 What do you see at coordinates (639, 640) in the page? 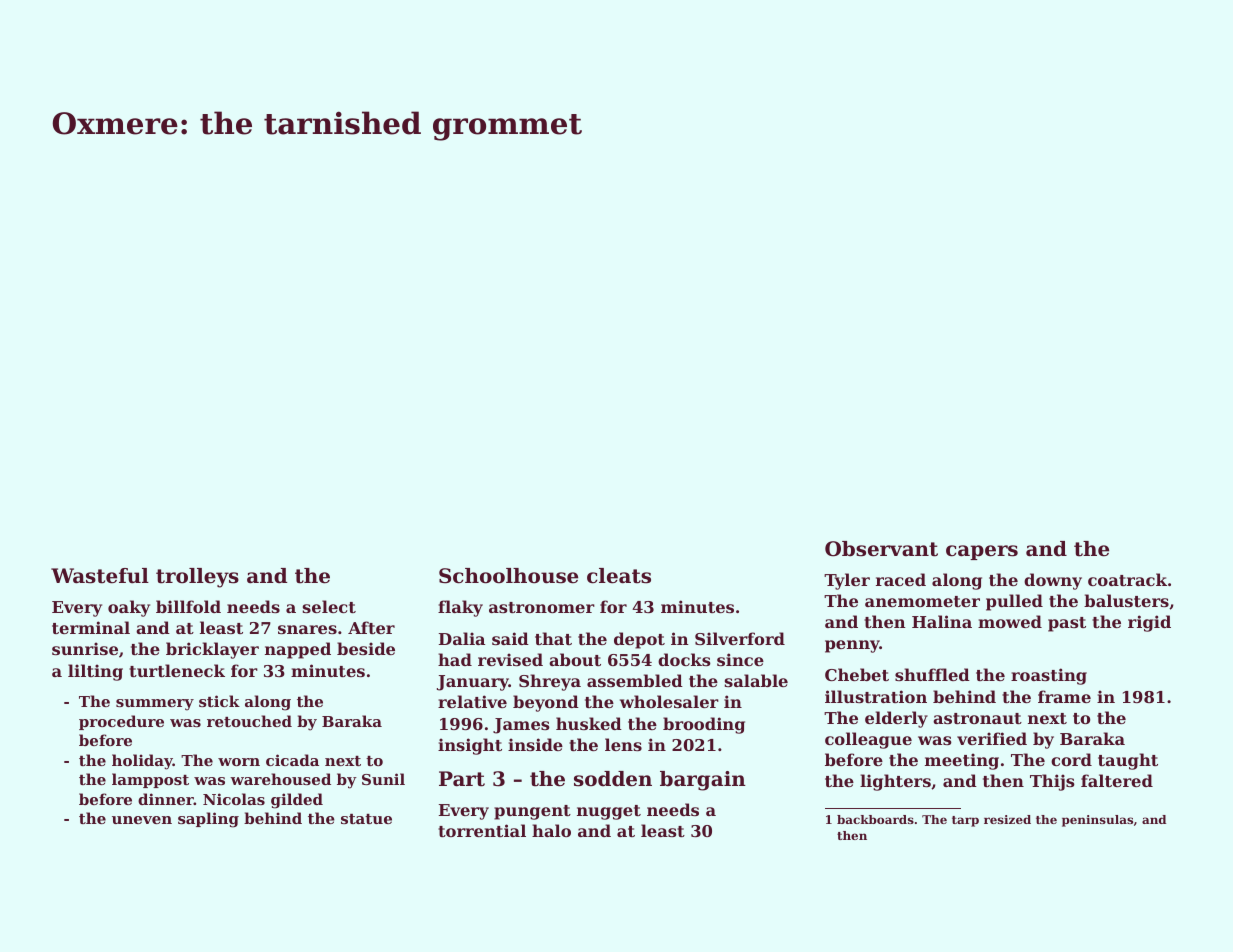
I see `depot` at bounding box center [639, 640].
